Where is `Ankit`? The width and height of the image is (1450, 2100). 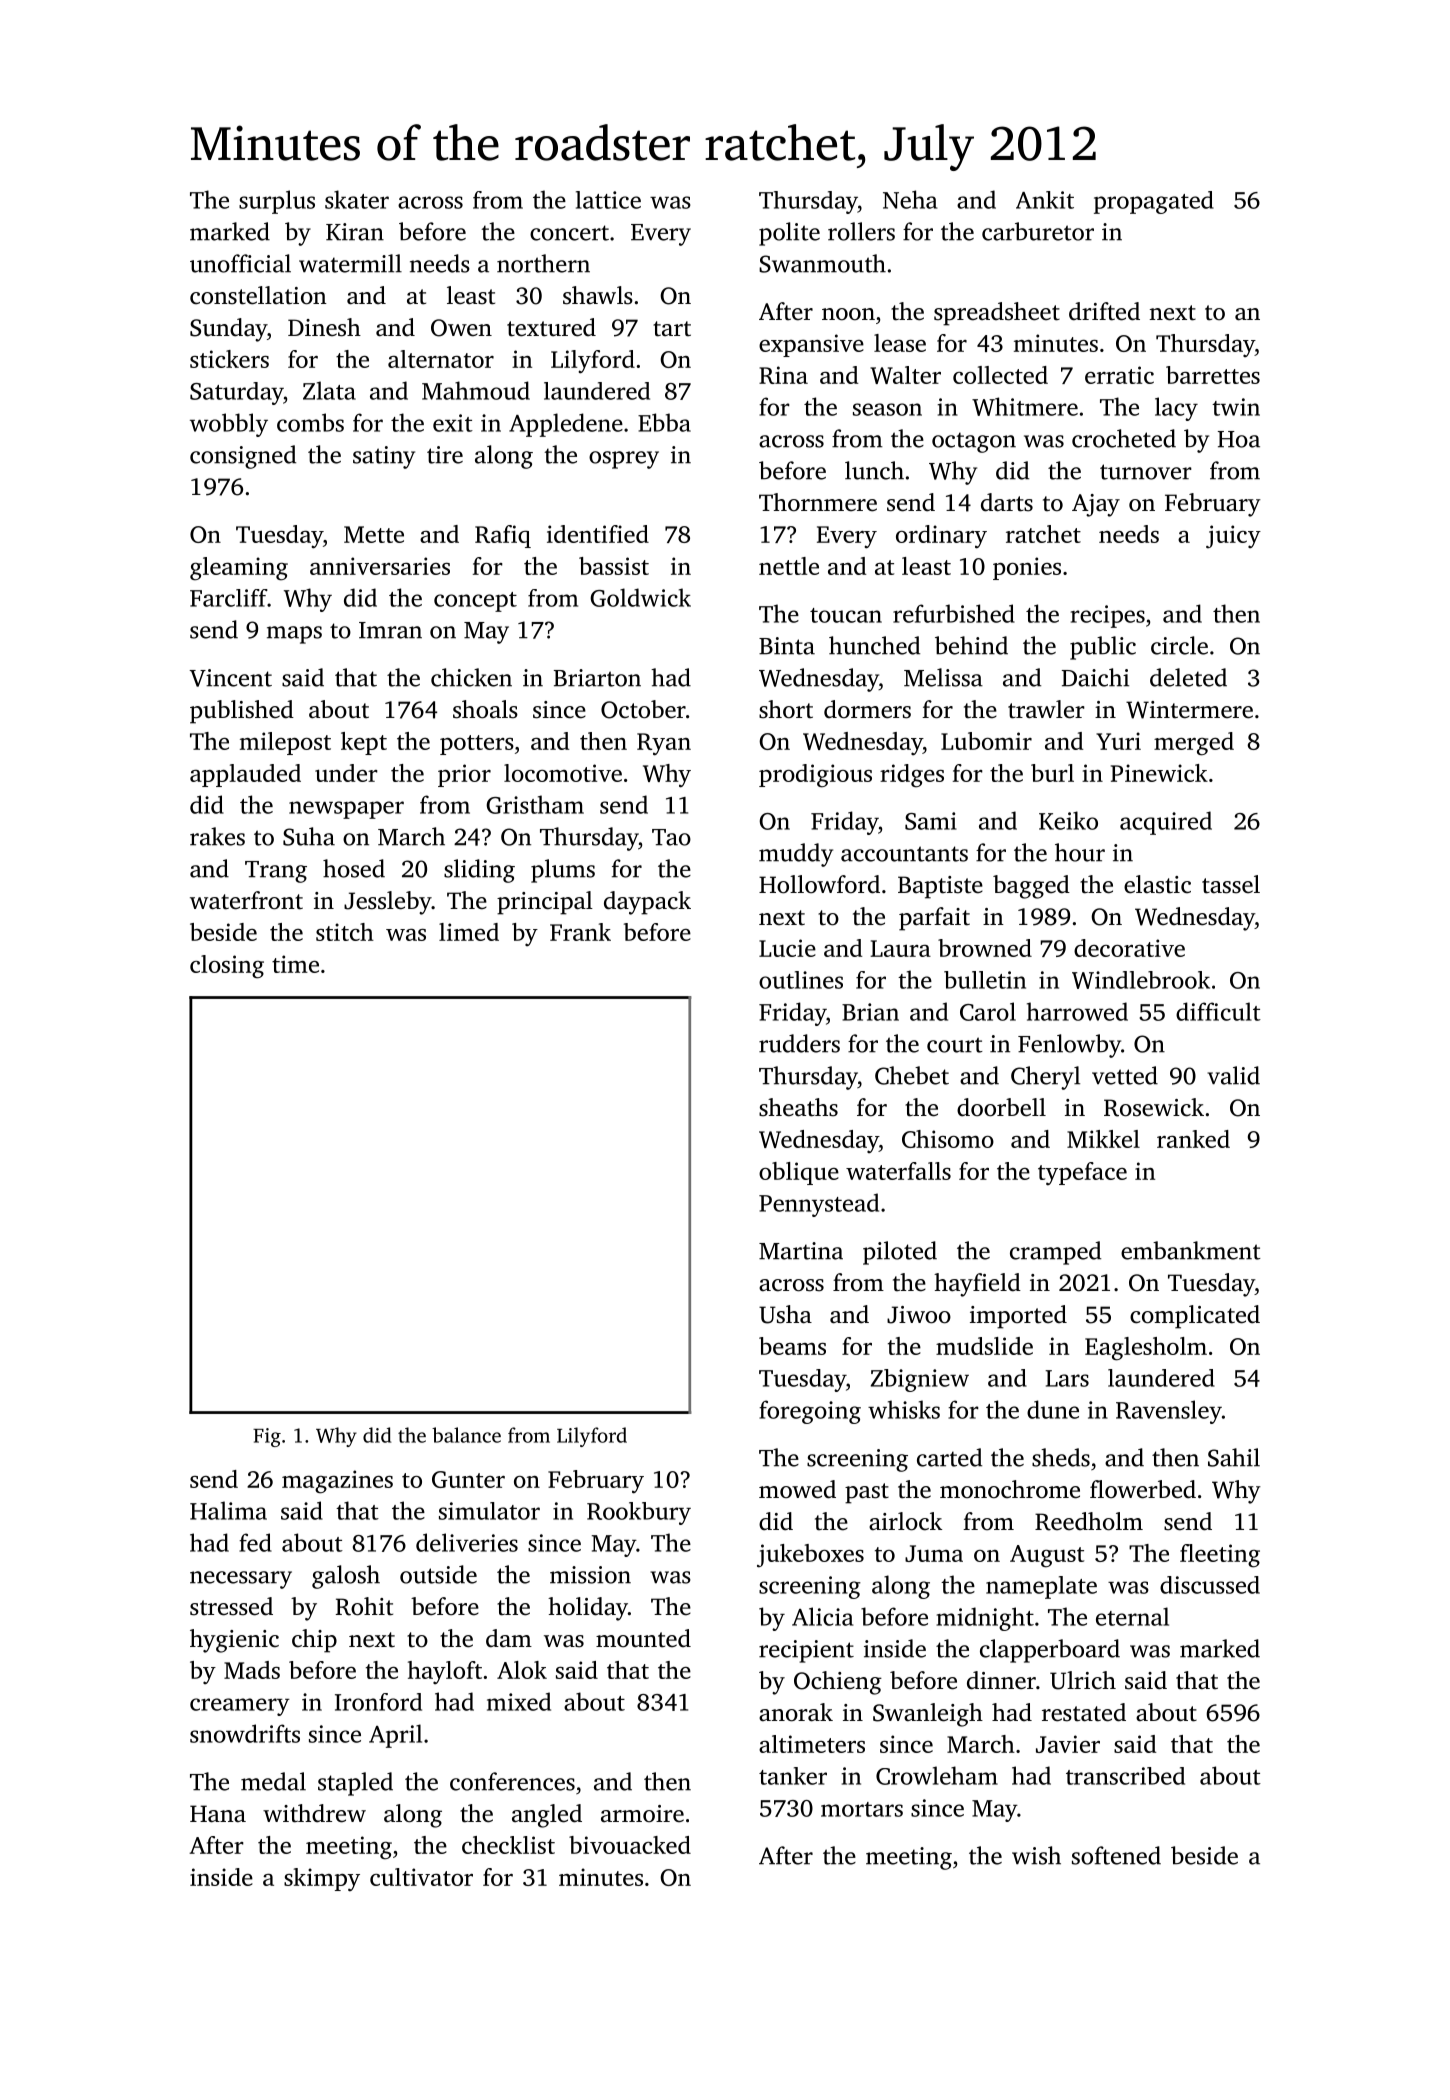
Ankit is located at coordinates (1045, 200).
